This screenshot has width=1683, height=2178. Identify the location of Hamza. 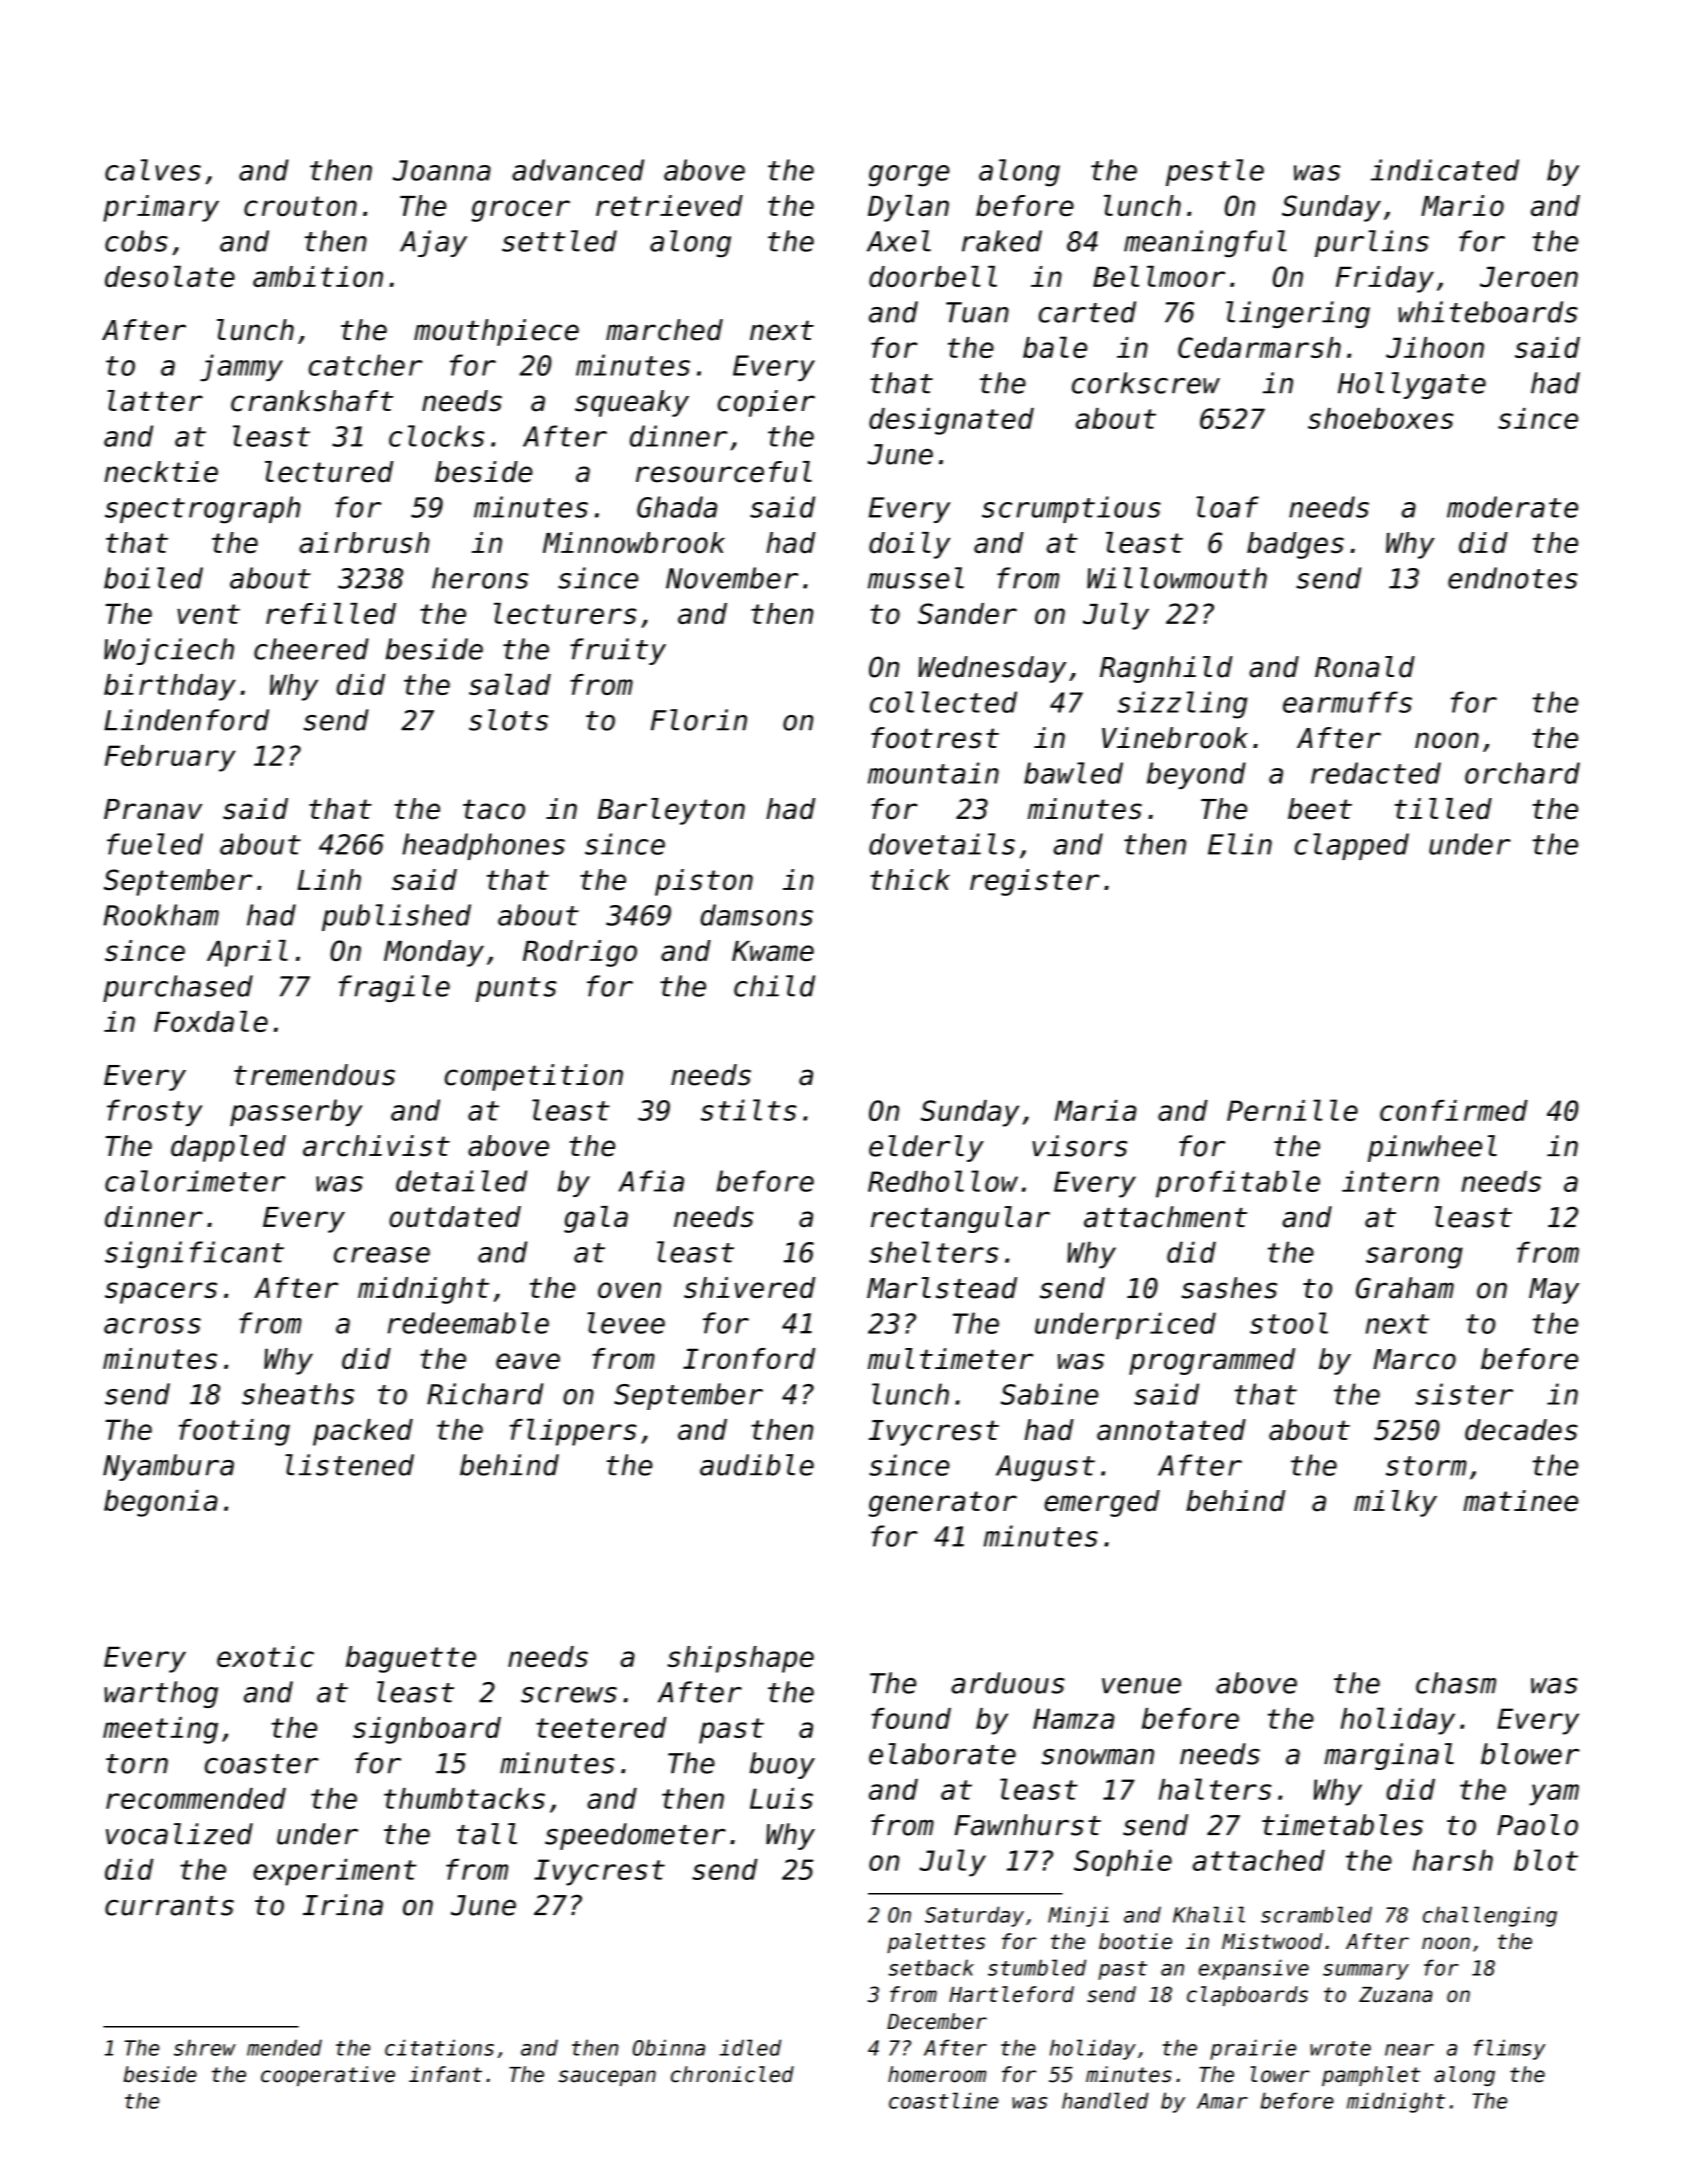
(1073, 1718).
